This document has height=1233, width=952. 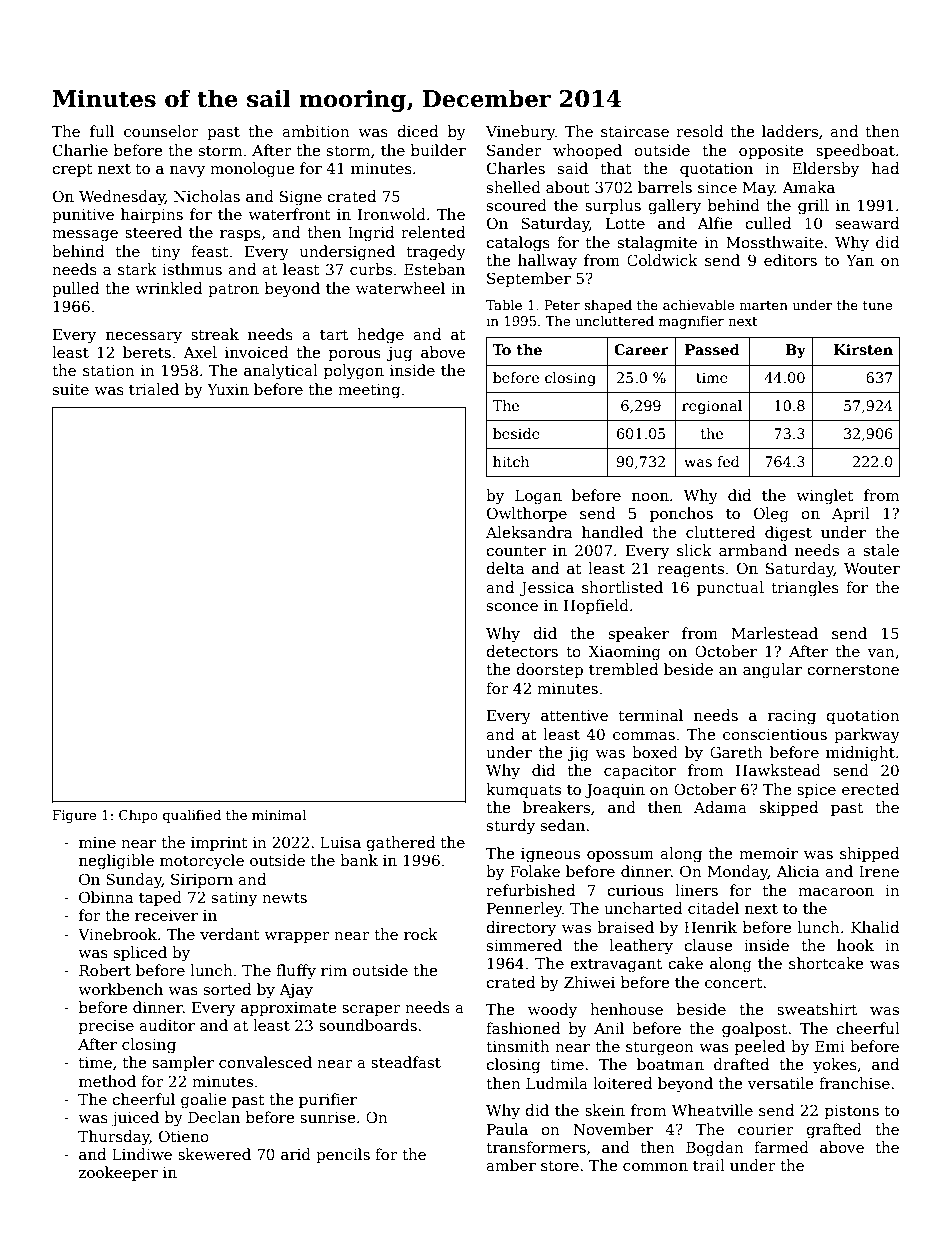 I want to click on staircase, so click(x=635, y=131).
